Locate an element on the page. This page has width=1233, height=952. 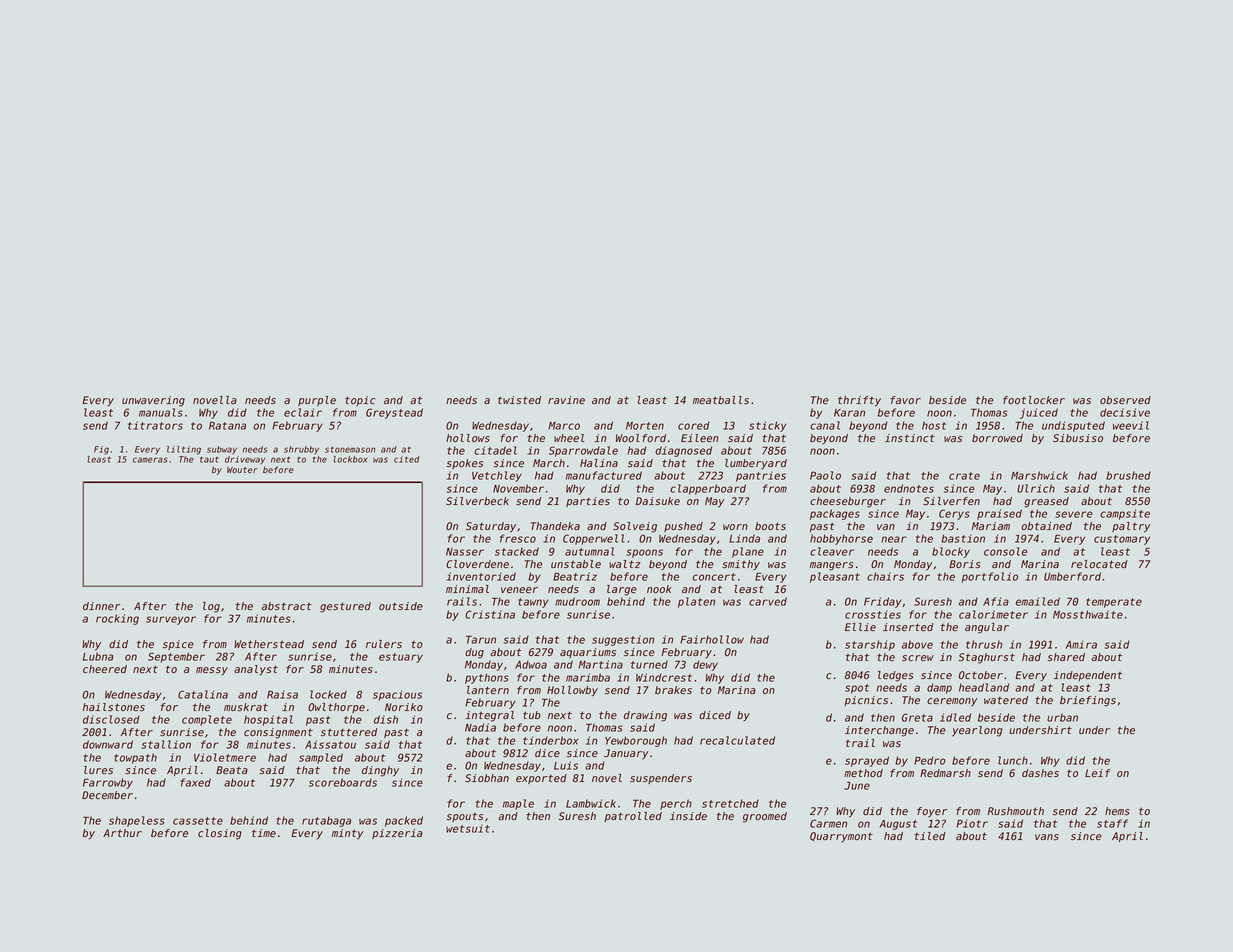
briefings is located at coordinates (1088, 701).
